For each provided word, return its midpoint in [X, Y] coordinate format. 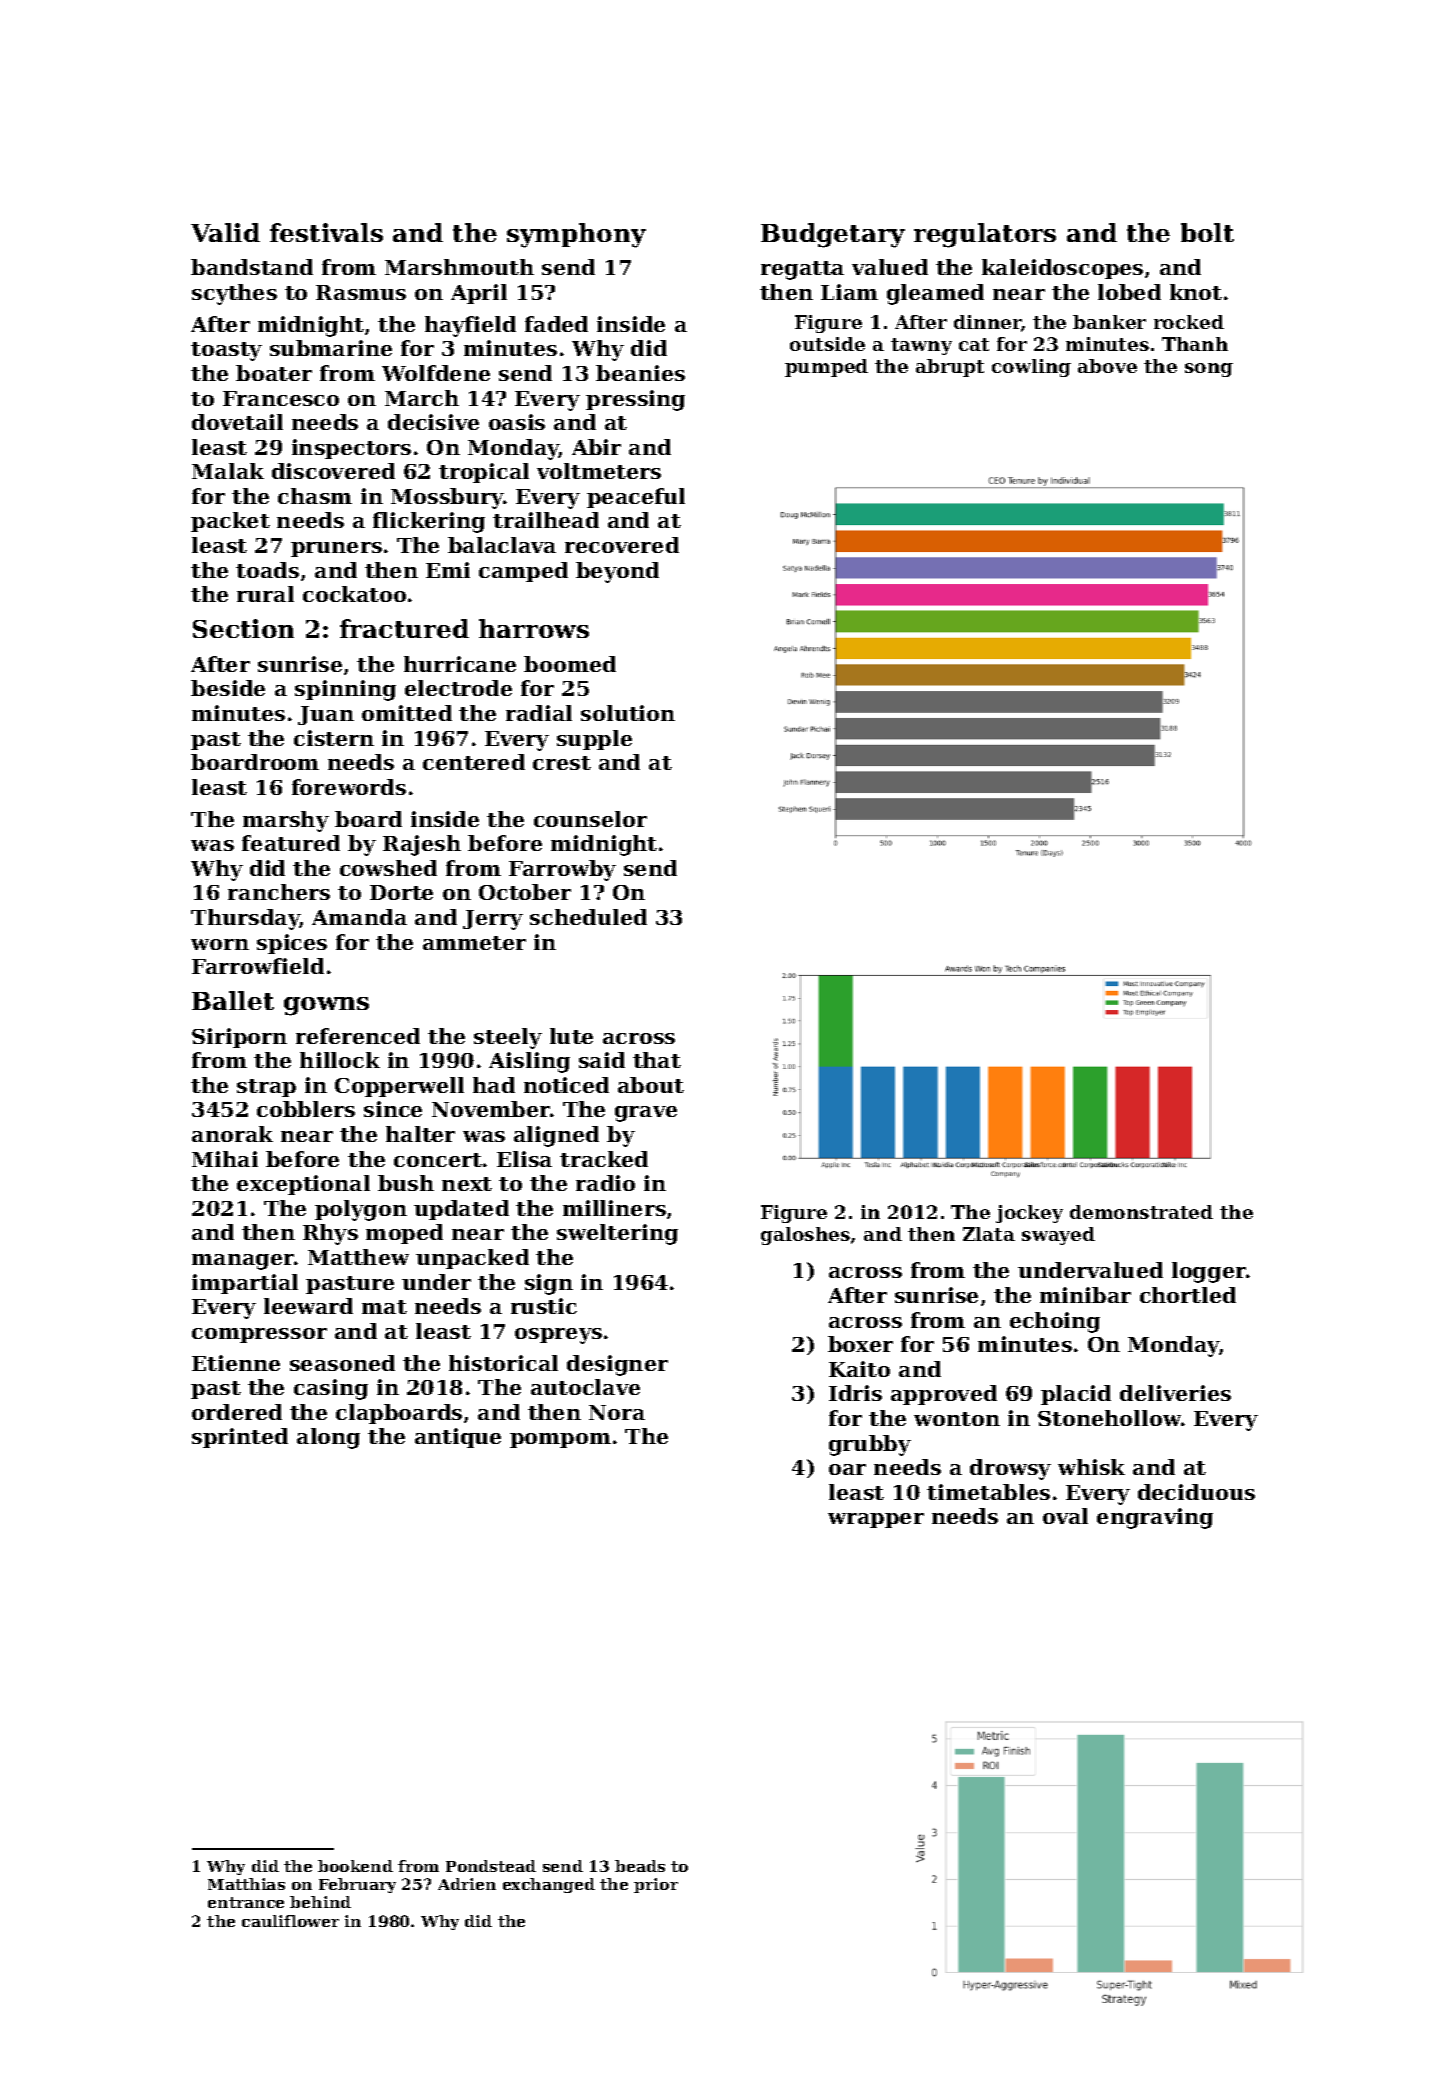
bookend [355, 1866]
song [1209, 370]
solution [628, 713]
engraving [1155, 1518]
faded [556, 324]
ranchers [279, 892]
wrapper [876, 1520]
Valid [225, 232]
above [1107, 366]
